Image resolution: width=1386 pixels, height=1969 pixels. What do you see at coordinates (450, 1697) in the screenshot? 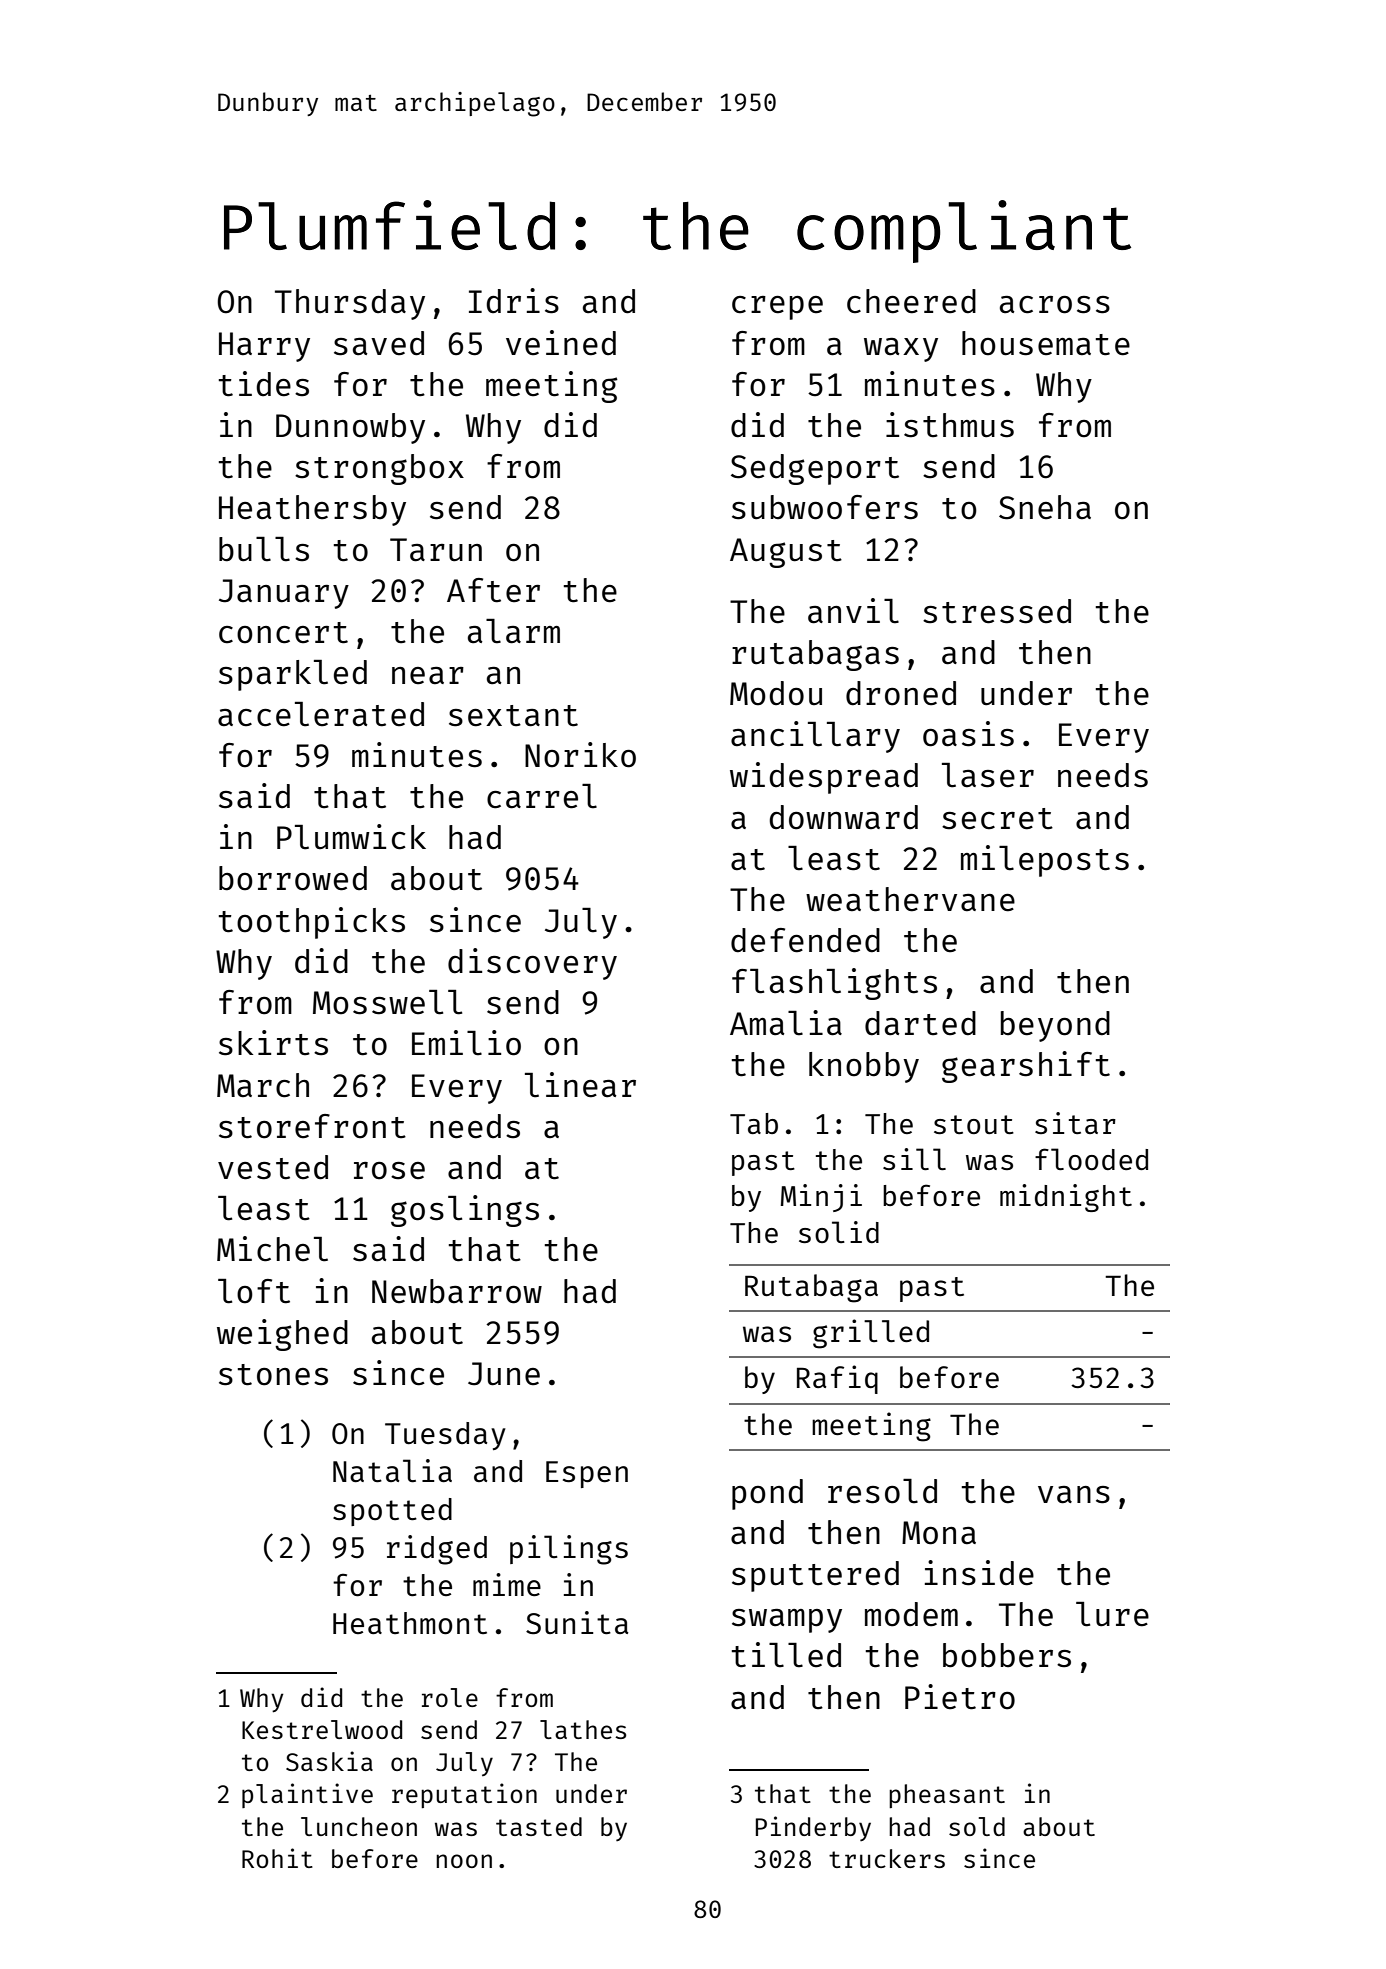
I see `role` at bounding box center [450, 1697].
